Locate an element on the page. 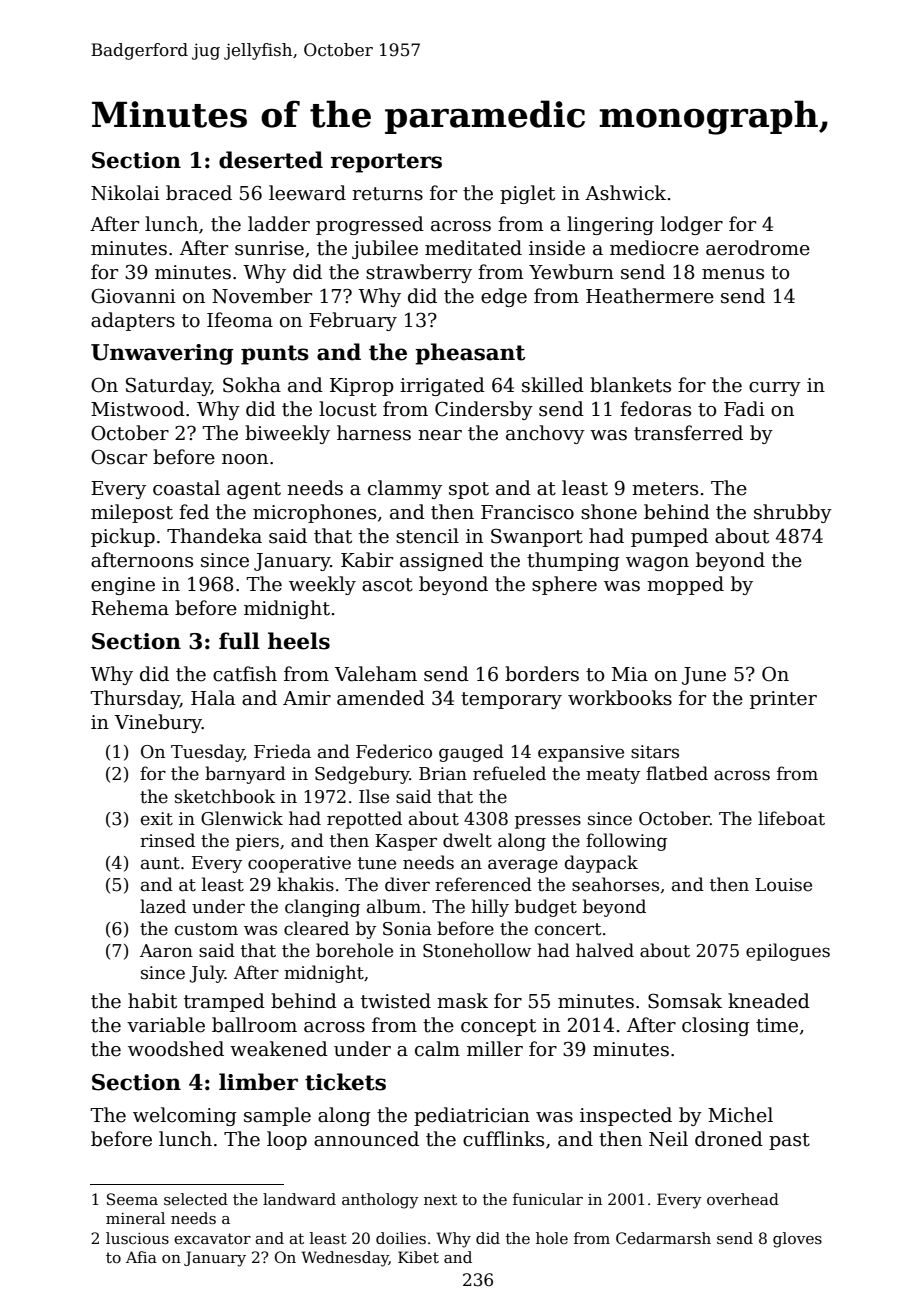 The width and height of the page is (924, 1308). Ashwick is located at coordinates (625, 193).
